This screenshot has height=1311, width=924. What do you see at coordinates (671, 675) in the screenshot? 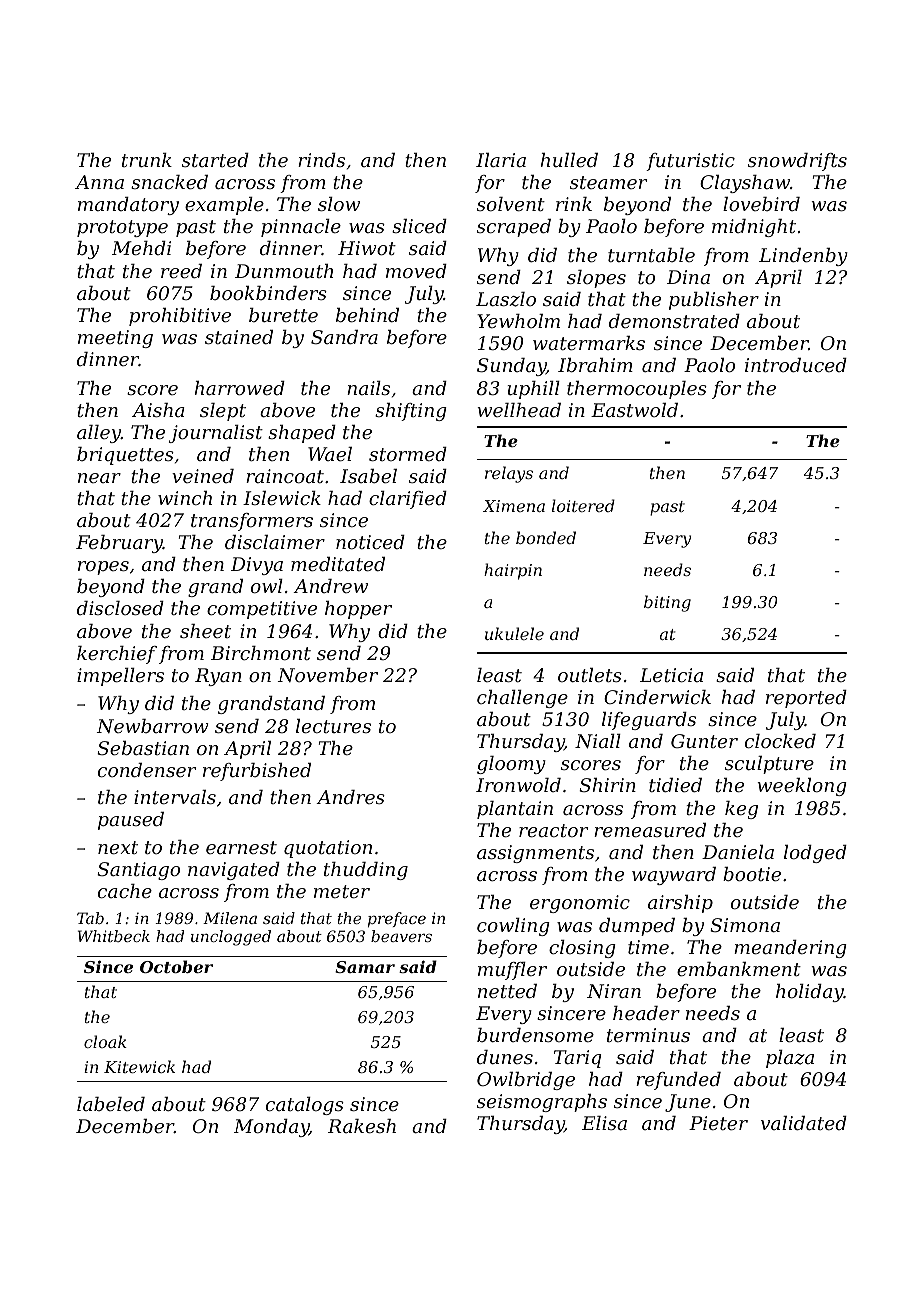
I see `Leticia` at bounding box center [671, 675].
